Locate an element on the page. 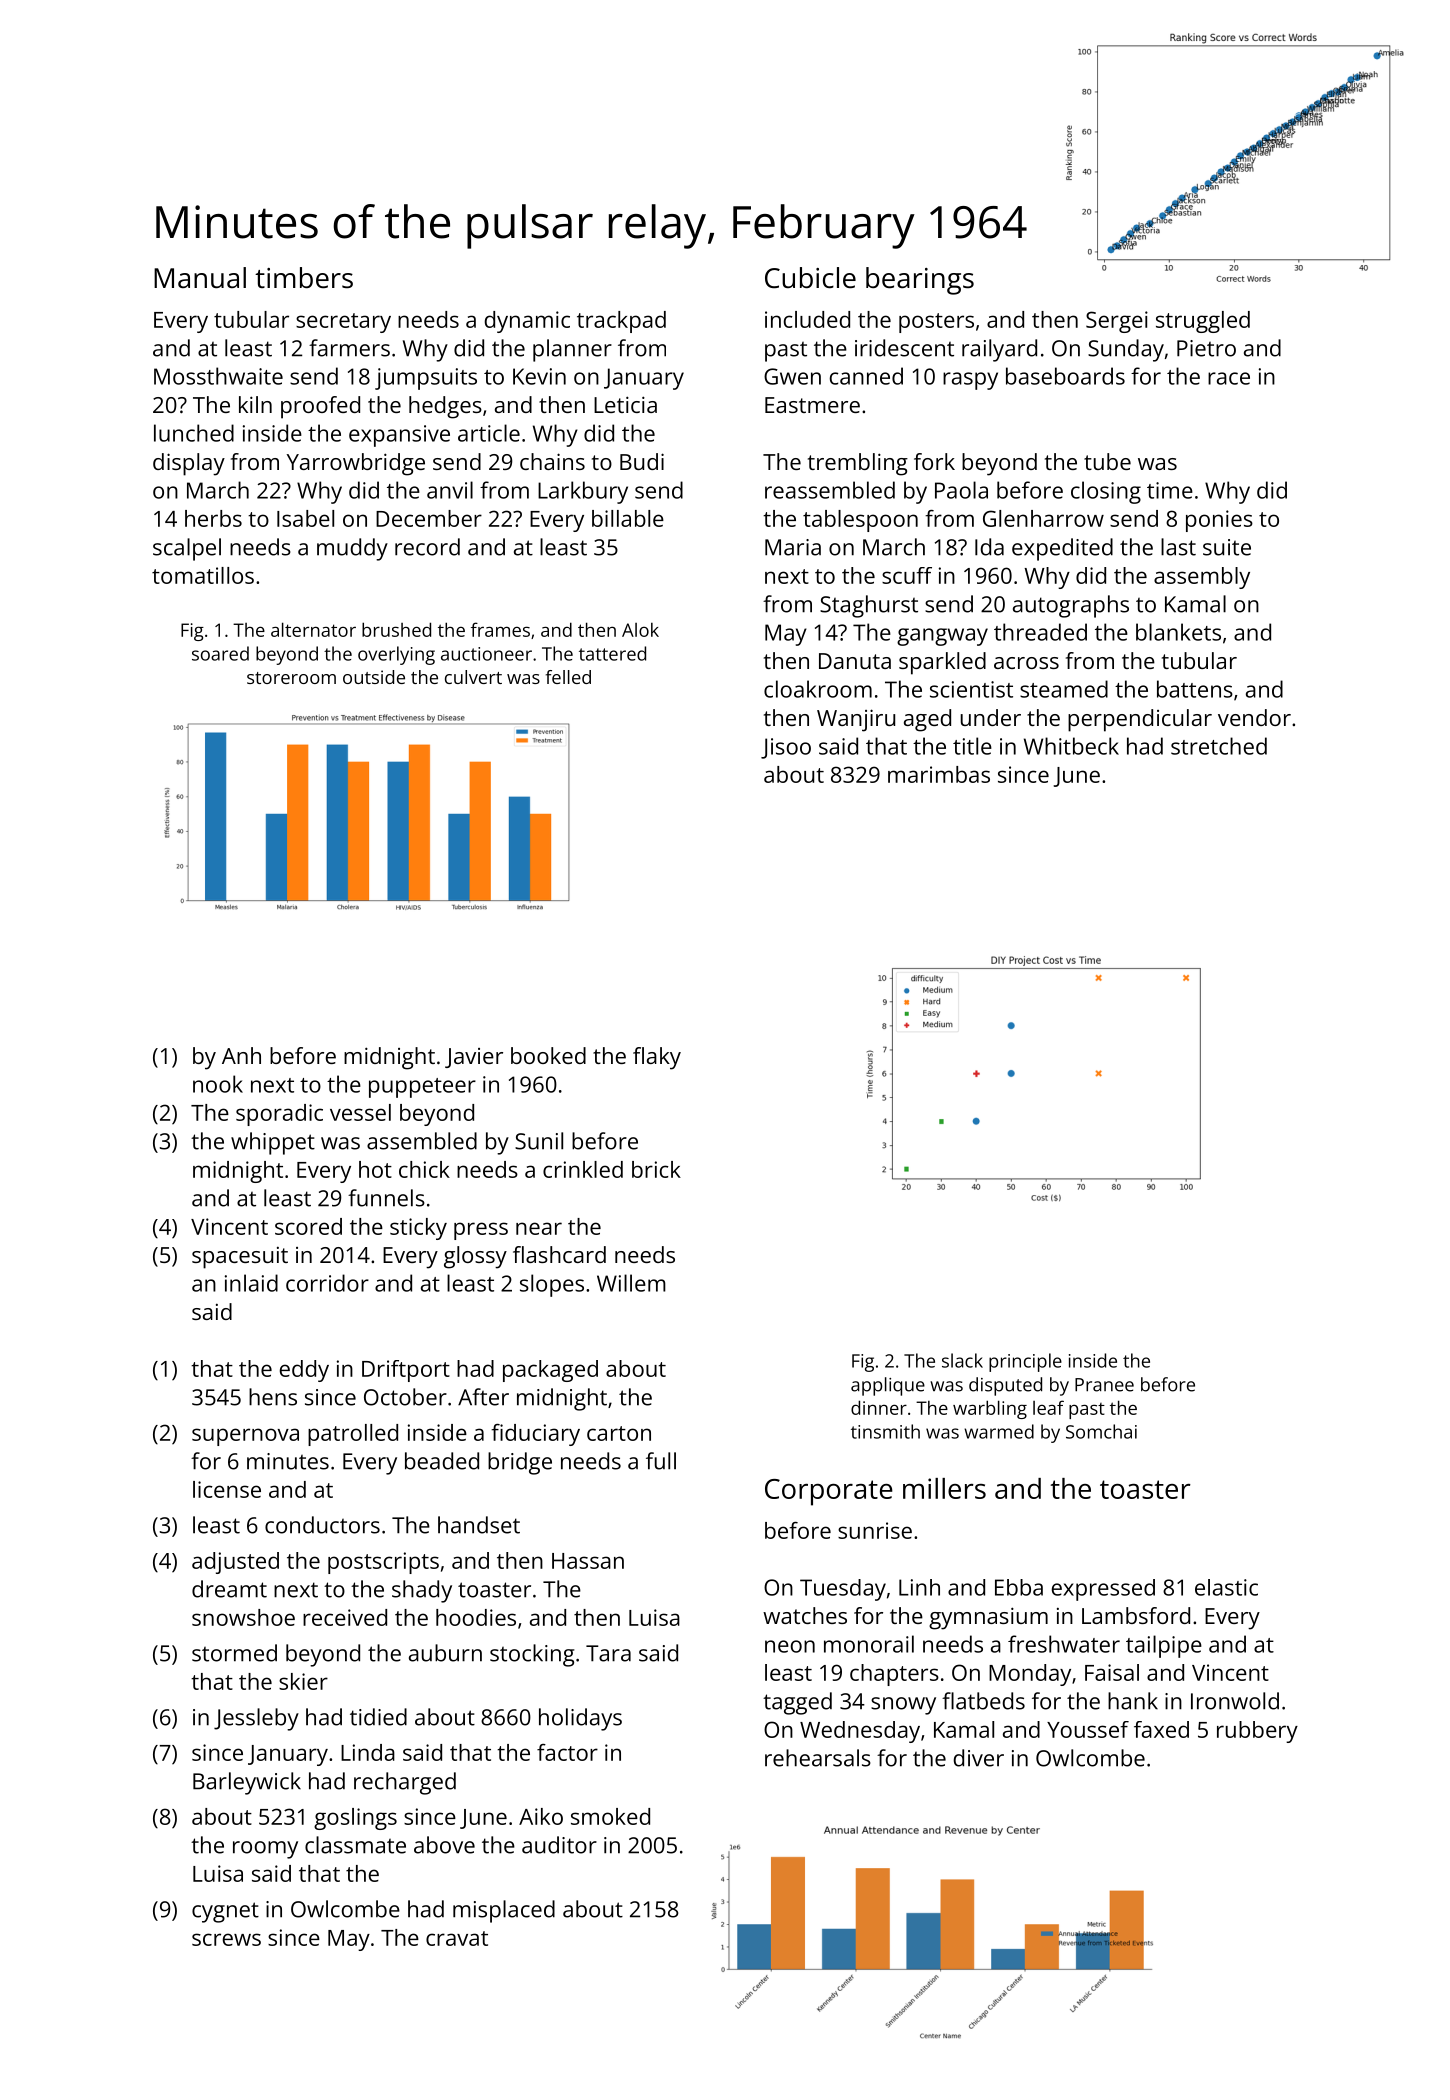 The width and height of the document is (1450, 2100). record is located at coordinates (427, 547).
